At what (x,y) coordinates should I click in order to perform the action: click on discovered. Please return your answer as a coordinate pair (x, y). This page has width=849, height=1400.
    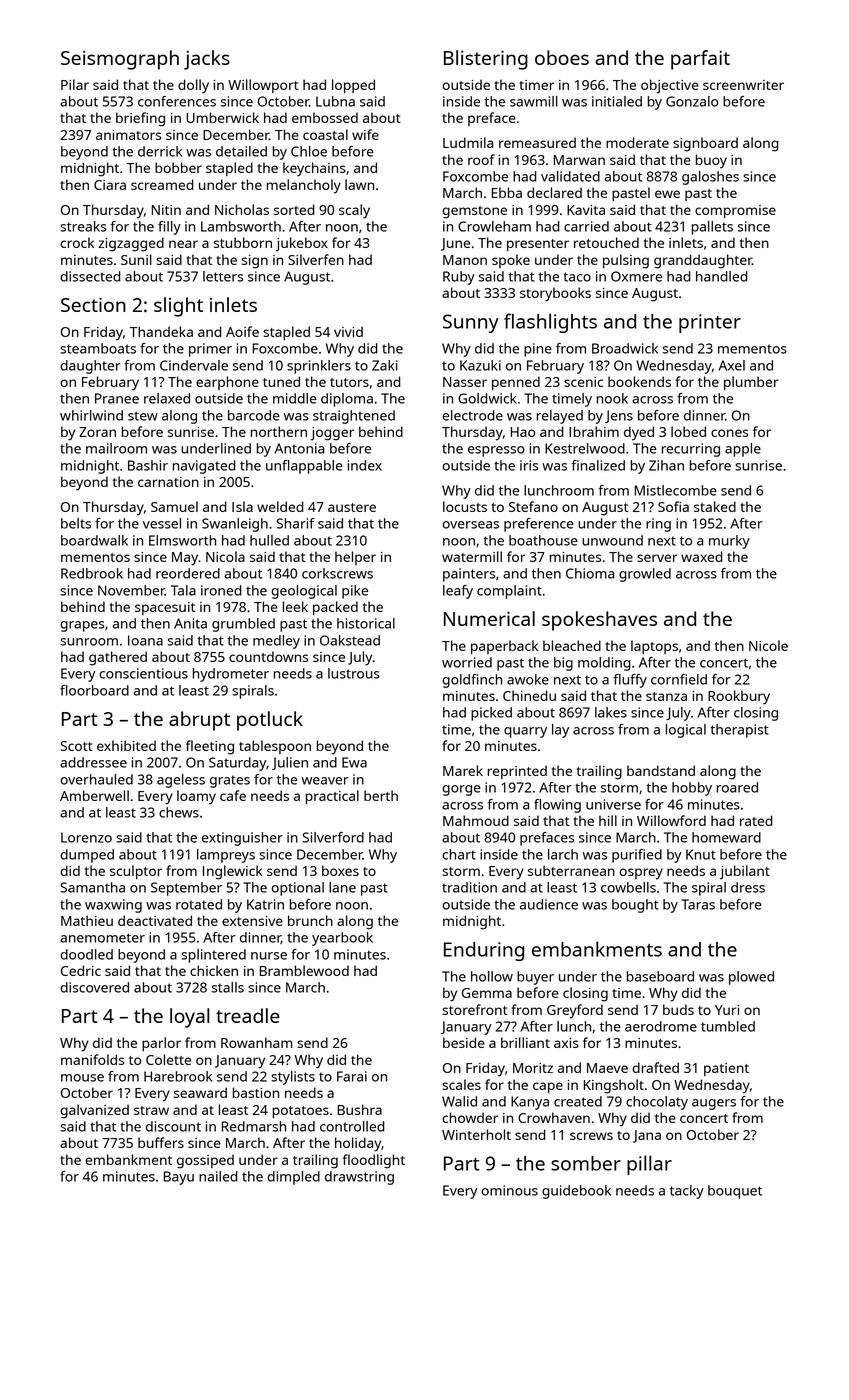
    Looking at the image, I should click on (94, 987).
